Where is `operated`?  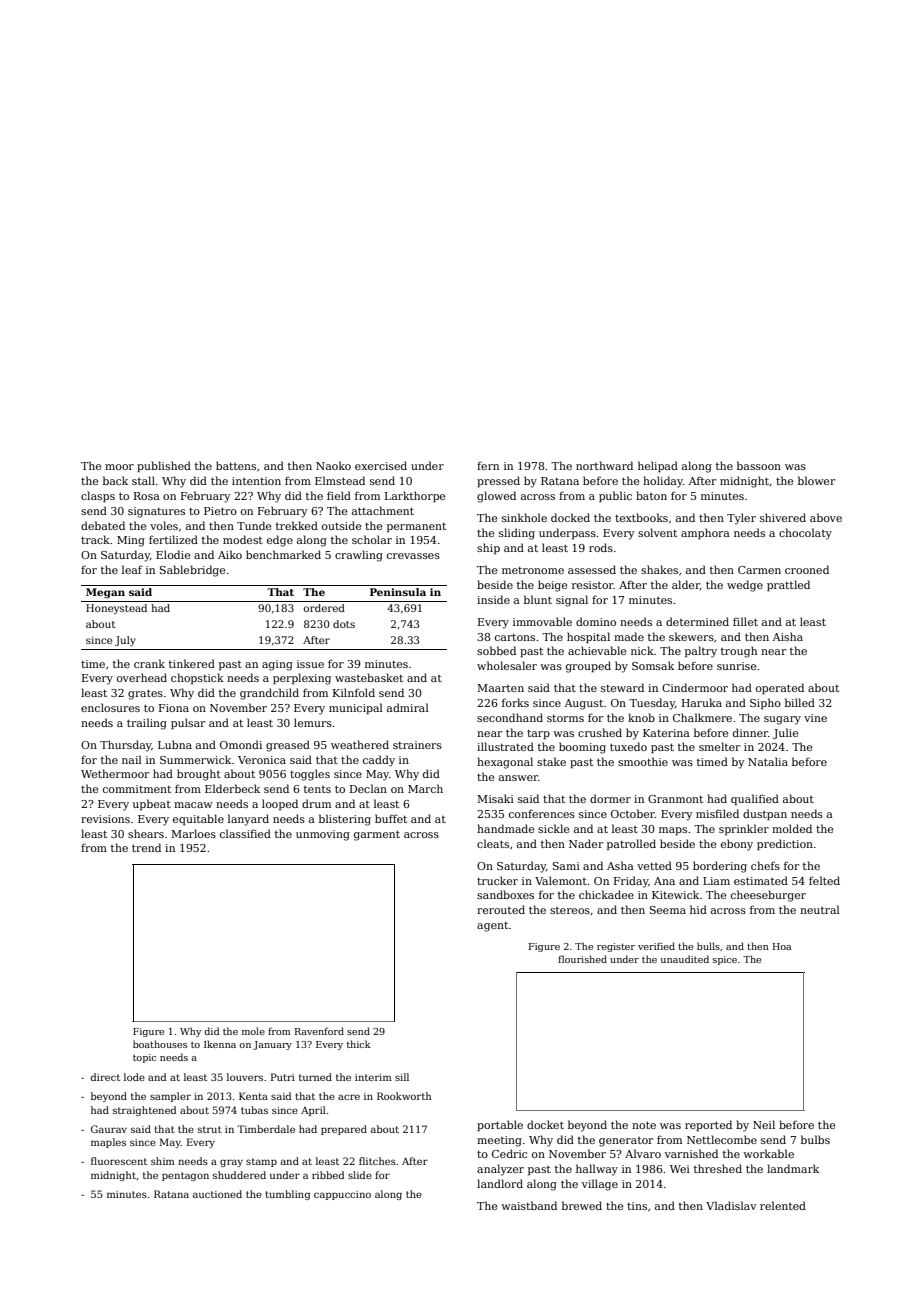 operated is located at coordinates (780, 688).
